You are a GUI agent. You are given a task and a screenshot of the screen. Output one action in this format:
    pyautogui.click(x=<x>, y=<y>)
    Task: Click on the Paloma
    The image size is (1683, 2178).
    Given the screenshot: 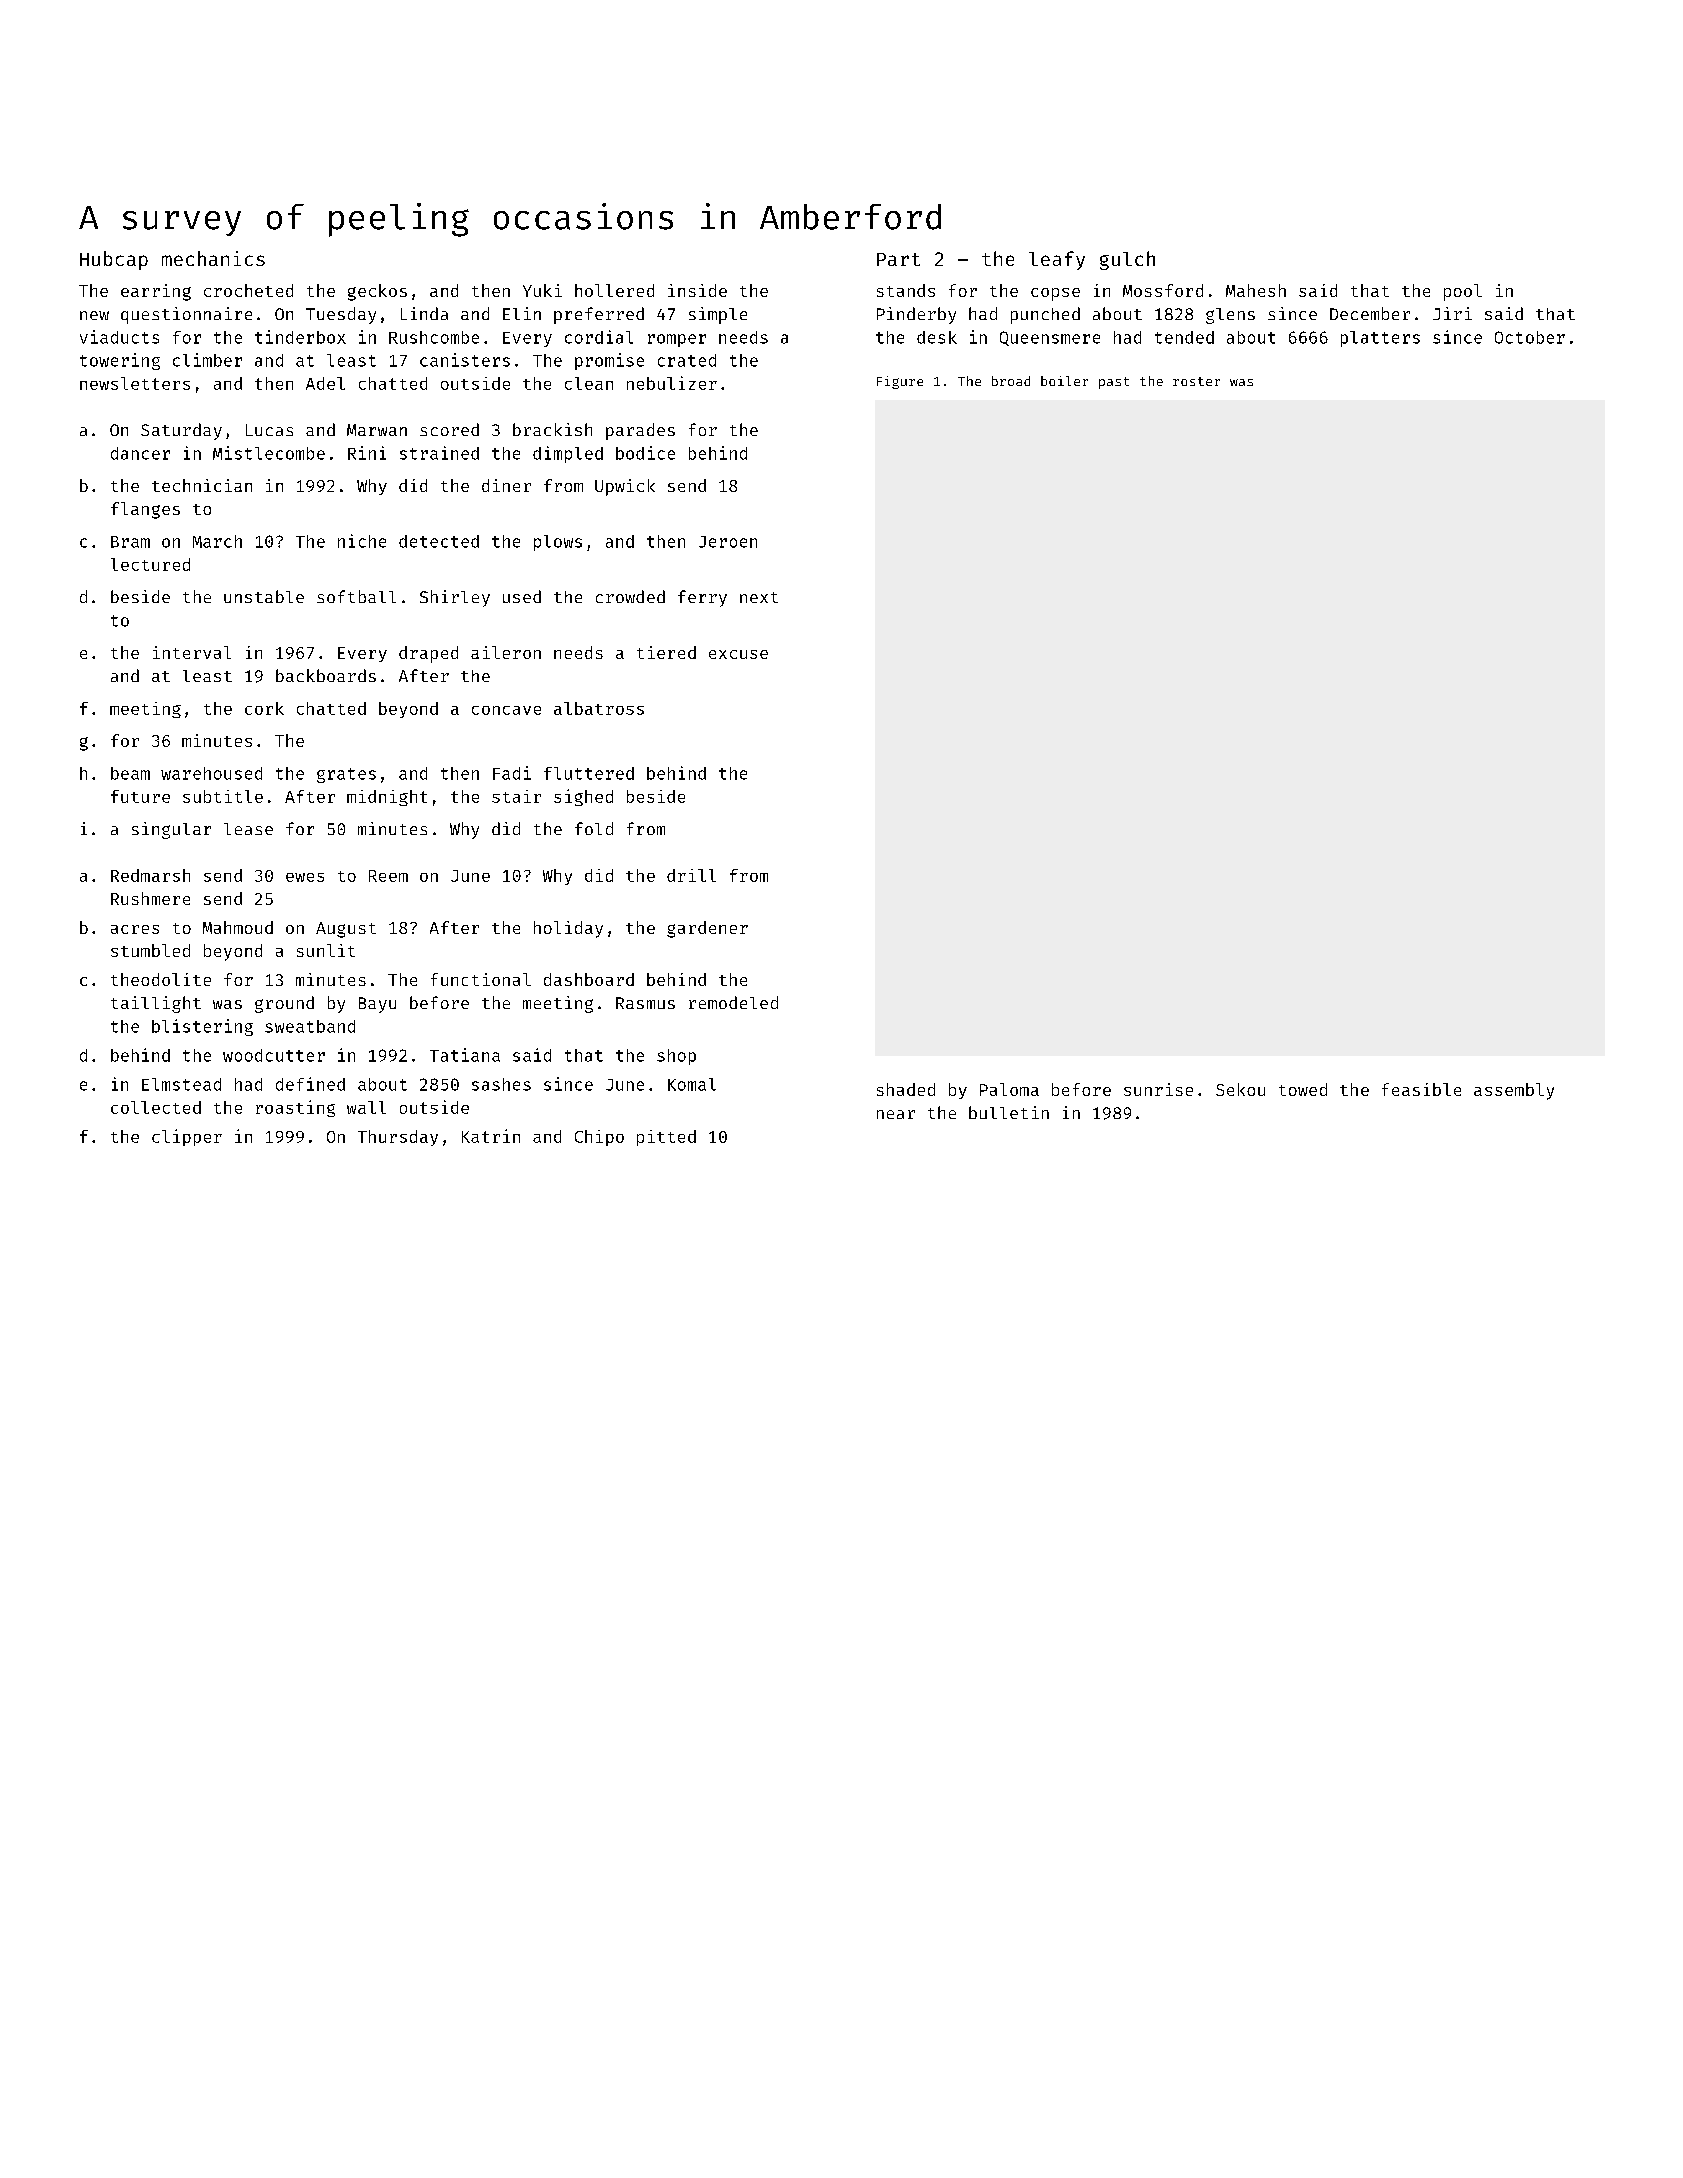 What is the action you would take?
    pyautogui.click(x=1009, y=1089)
